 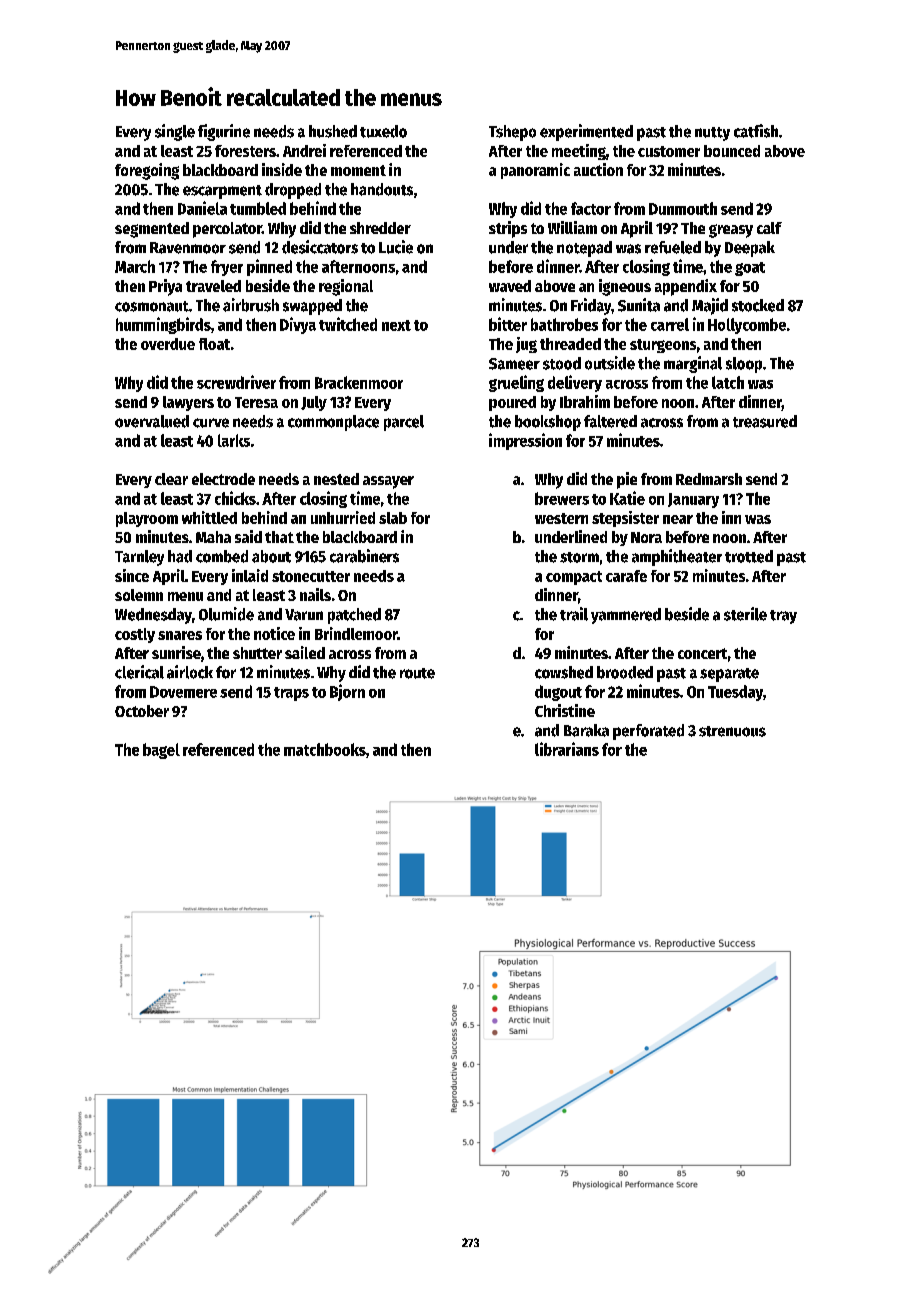 What do you see at coordinates (305, 652) in the document?
I see `sailed` at bounding box center [305, 652].
